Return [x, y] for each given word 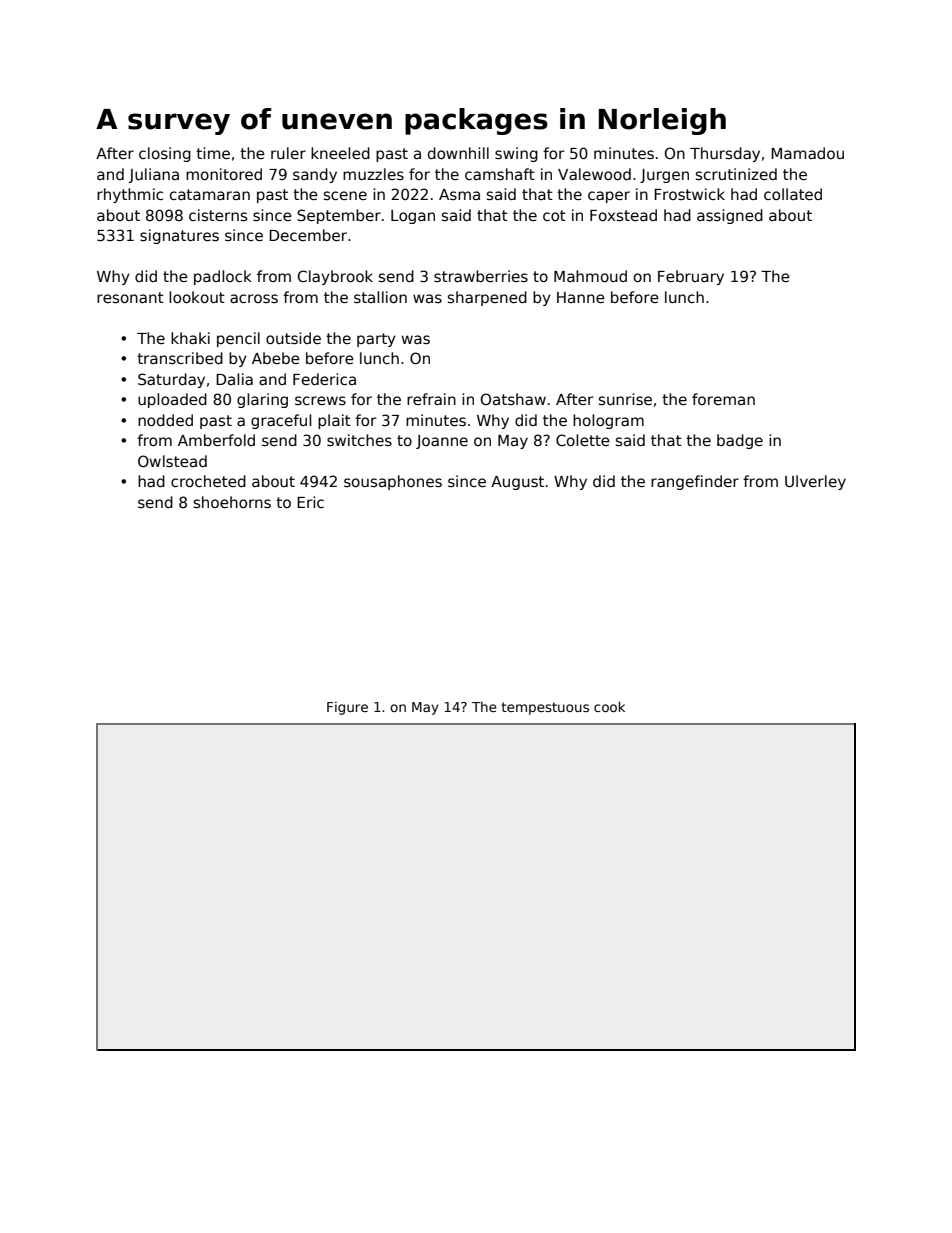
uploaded [172, 400]
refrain [431, 399]
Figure [347, 708]
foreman [723, 399]
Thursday [725, 154]
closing [165, 154]
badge [740, 441]
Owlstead [172, 461]
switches [359, 440]
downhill [458, 153]
